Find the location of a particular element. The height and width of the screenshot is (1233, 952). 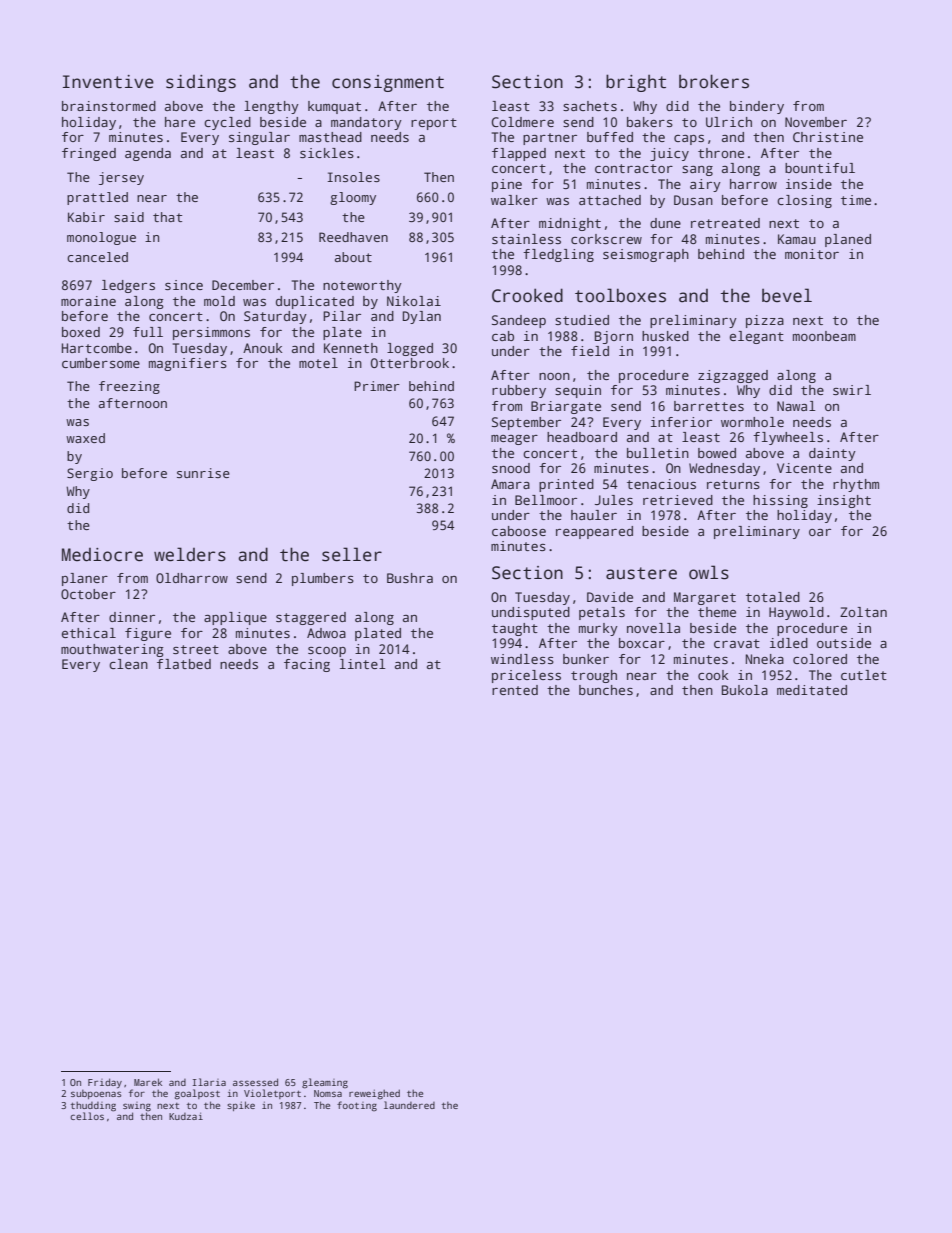

motel is located at coordinates (318, 363).
